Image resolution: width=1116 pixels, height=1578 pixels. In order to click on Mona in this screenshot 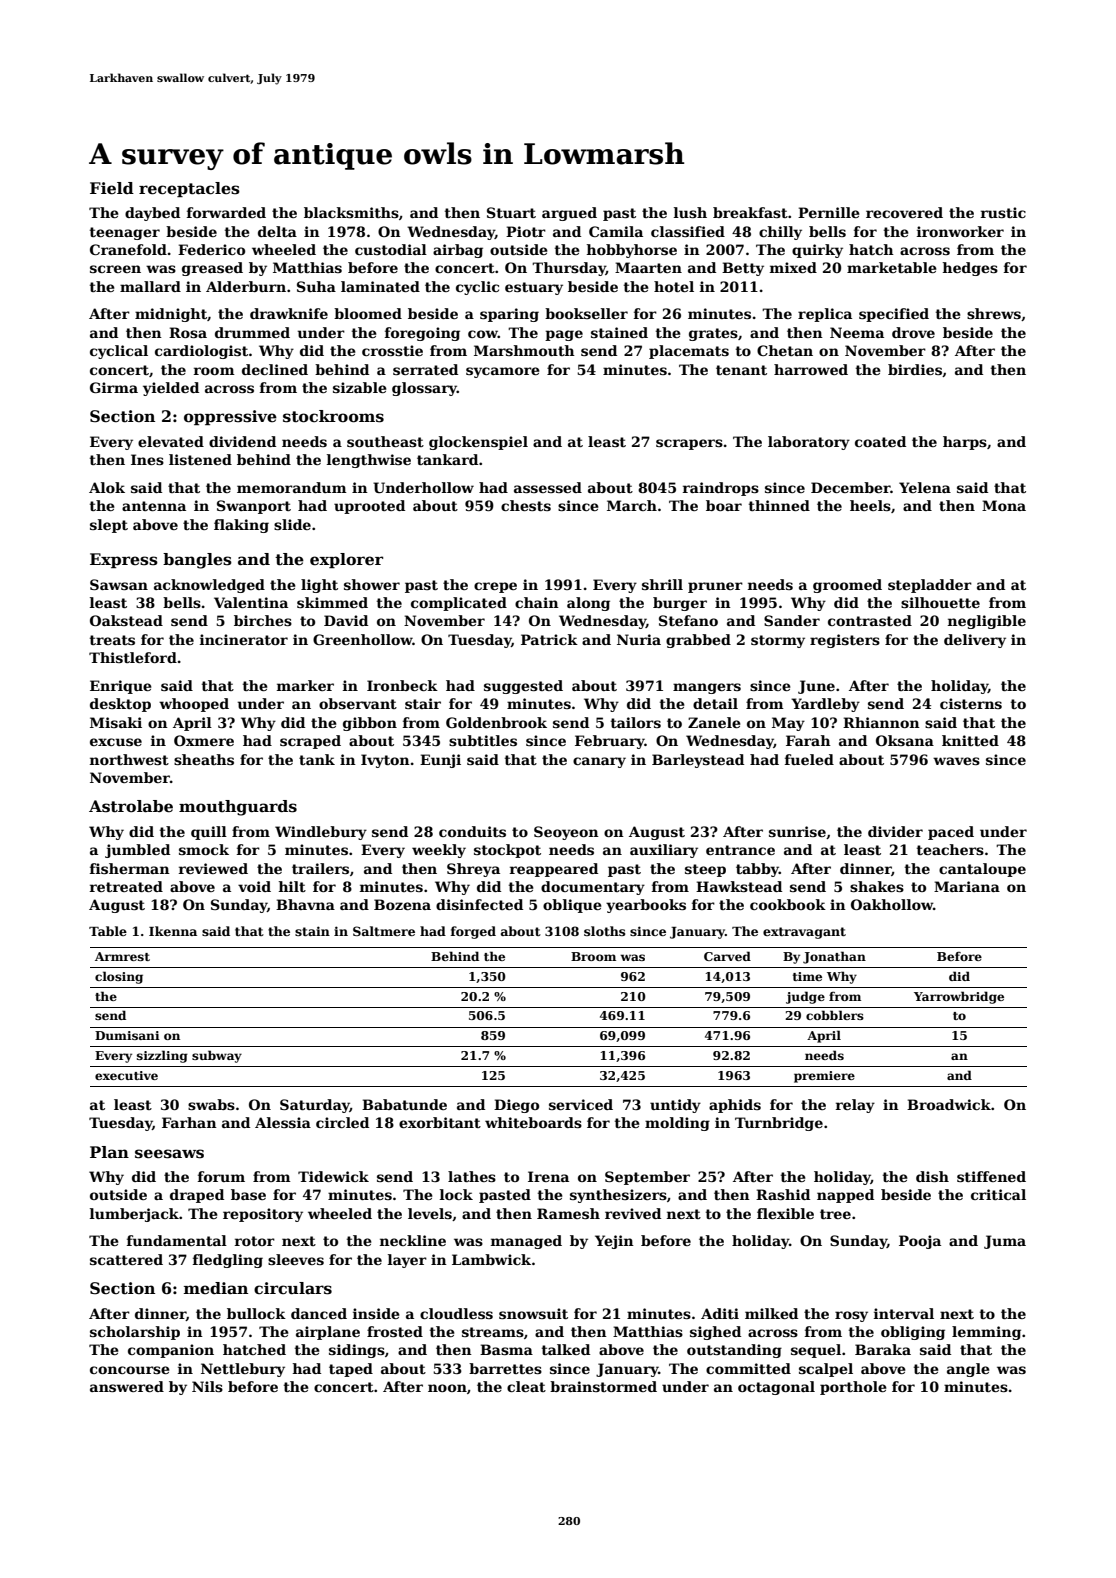, I will do `click(1004, 505)`.
